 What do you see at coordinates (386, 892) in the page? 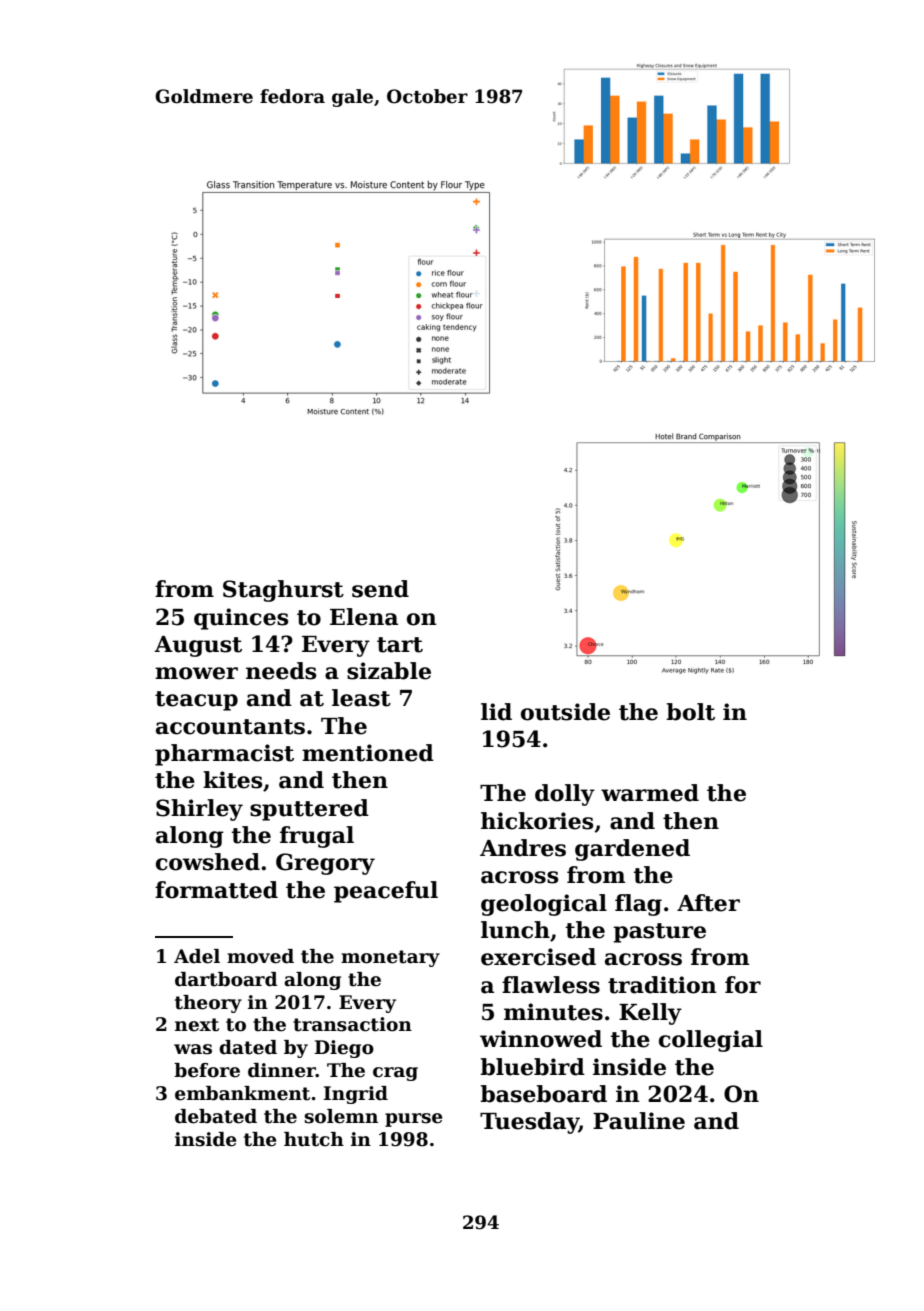
I see `peaceful` at bounding box center [386, 892].
